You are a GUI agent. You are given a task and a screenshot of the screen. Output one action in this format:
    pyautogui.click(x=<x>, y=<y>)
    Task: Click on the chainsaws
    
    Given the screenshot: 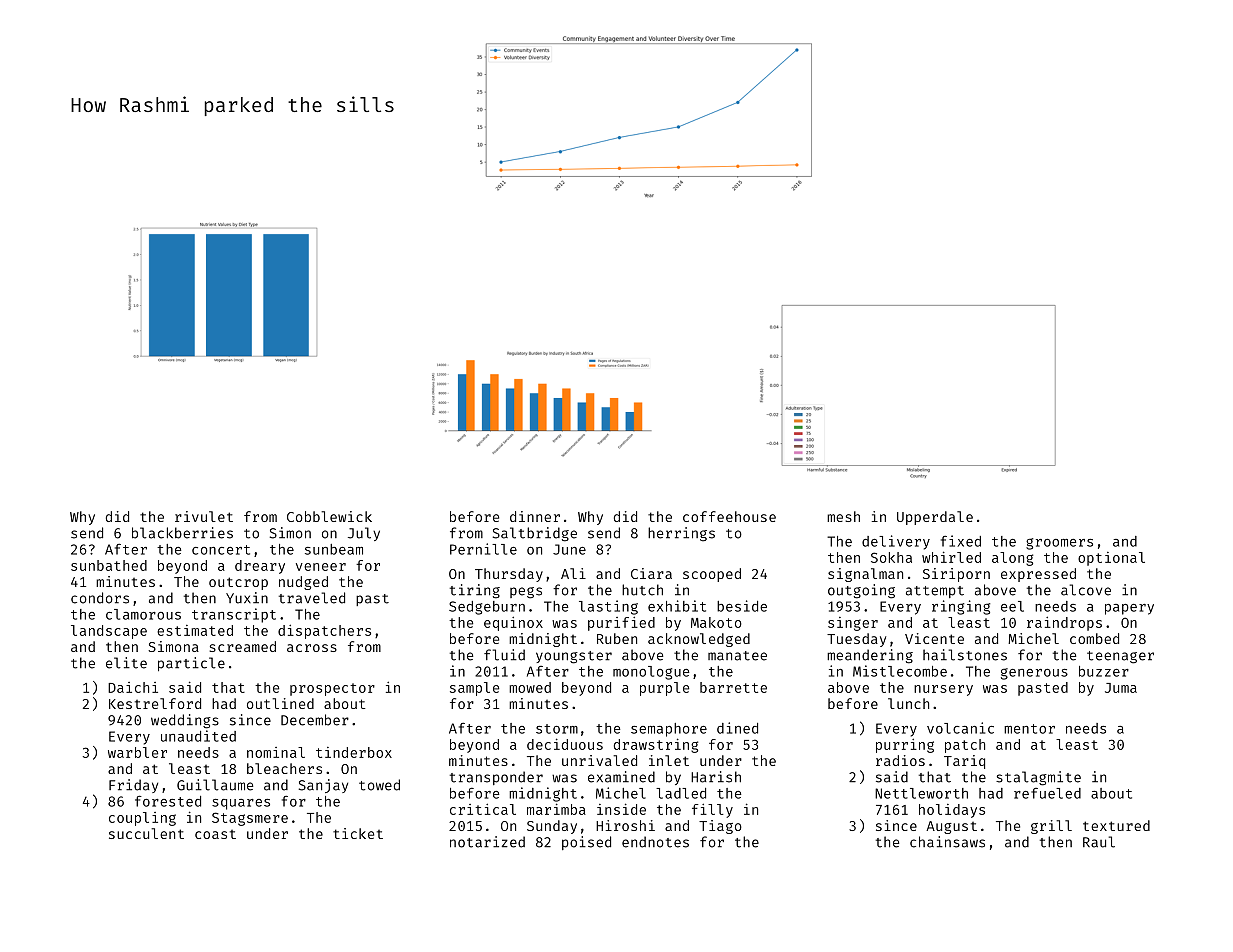 What is the action you would take?
    pyautogui.click(x=947, y=842)
